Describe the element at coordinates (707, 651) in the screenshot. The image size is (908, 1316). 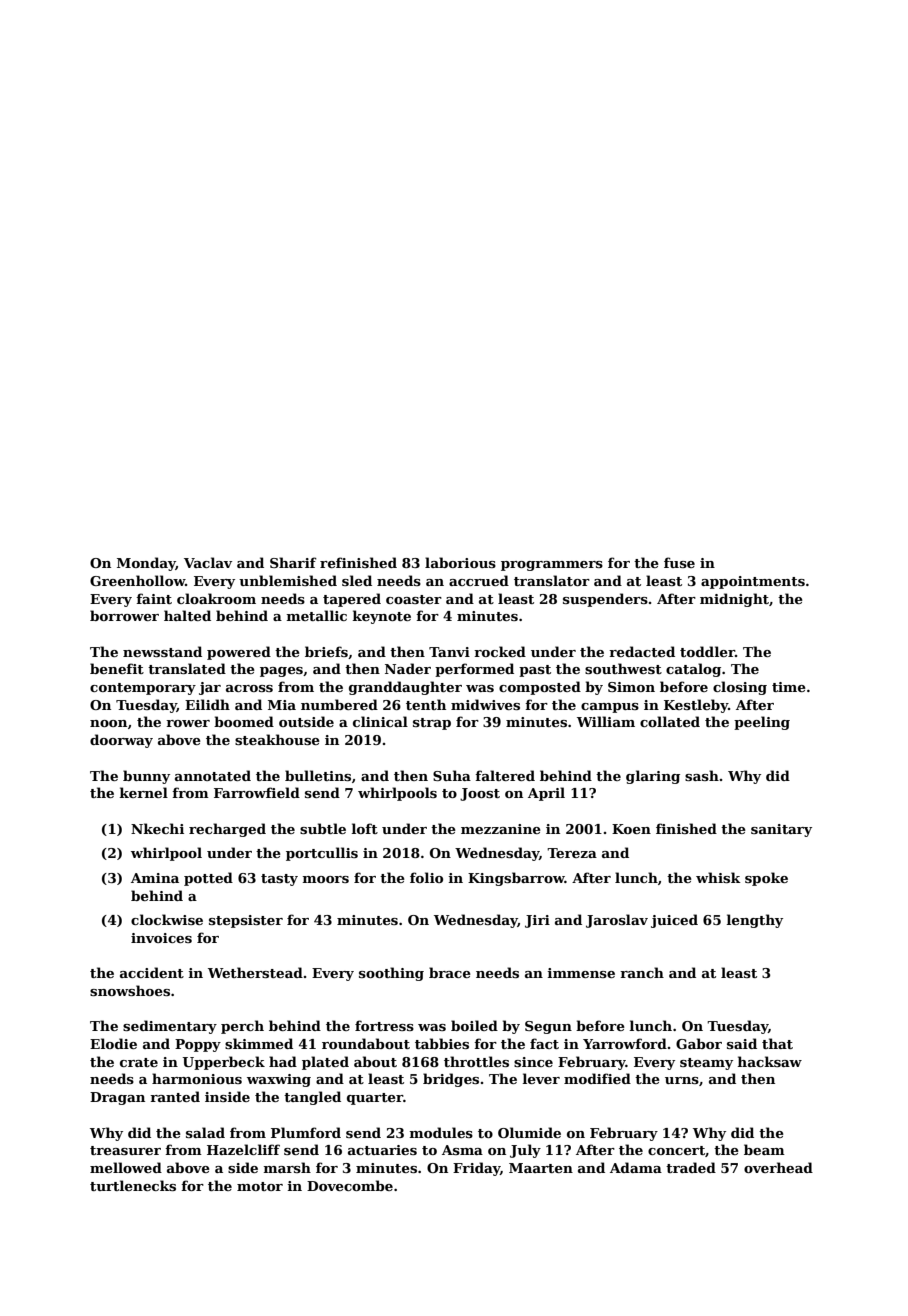
I see `toddler` at that location.
